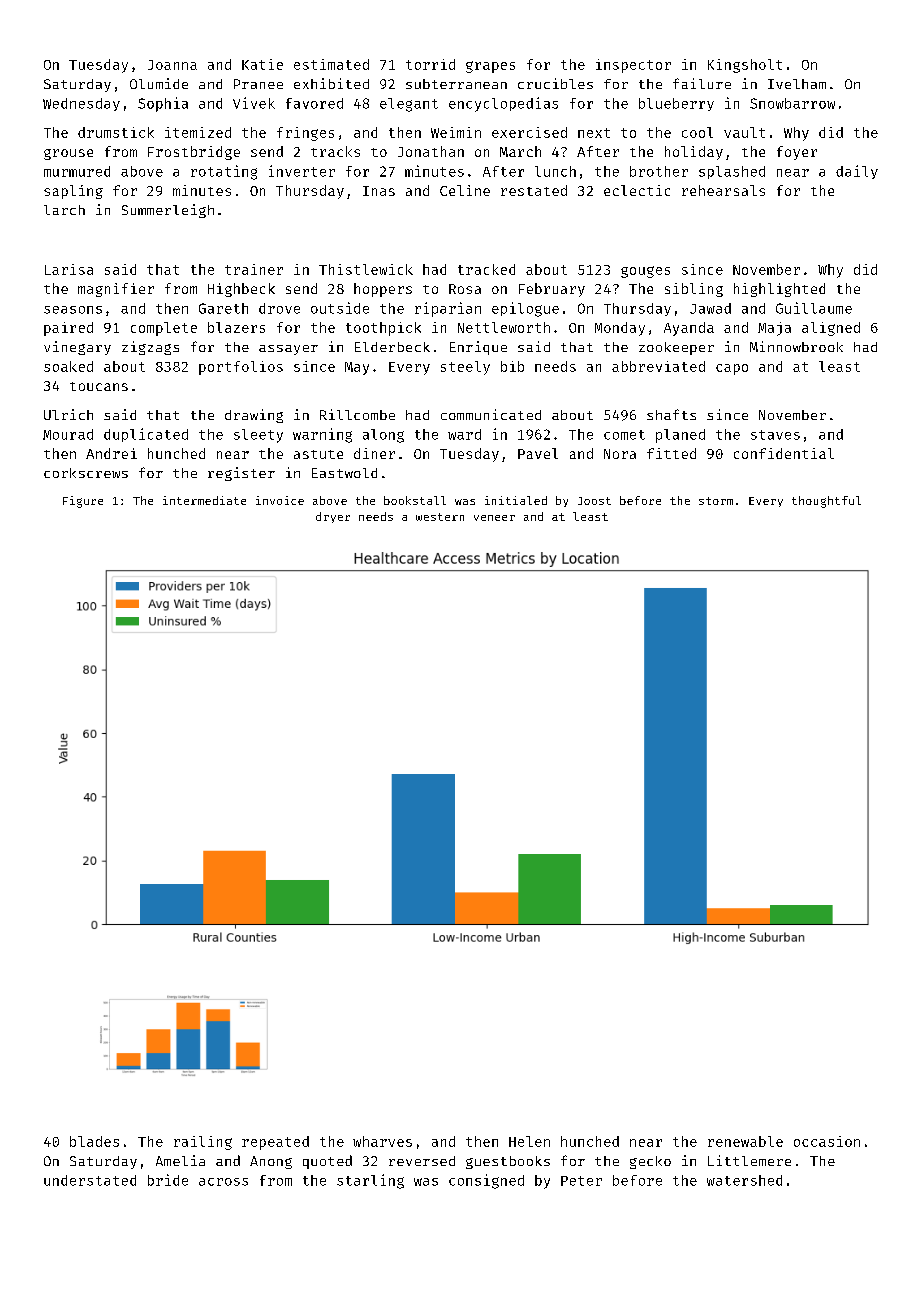 This document has height=1308, width=924. I want to click on soaked, so click(68, 366).
